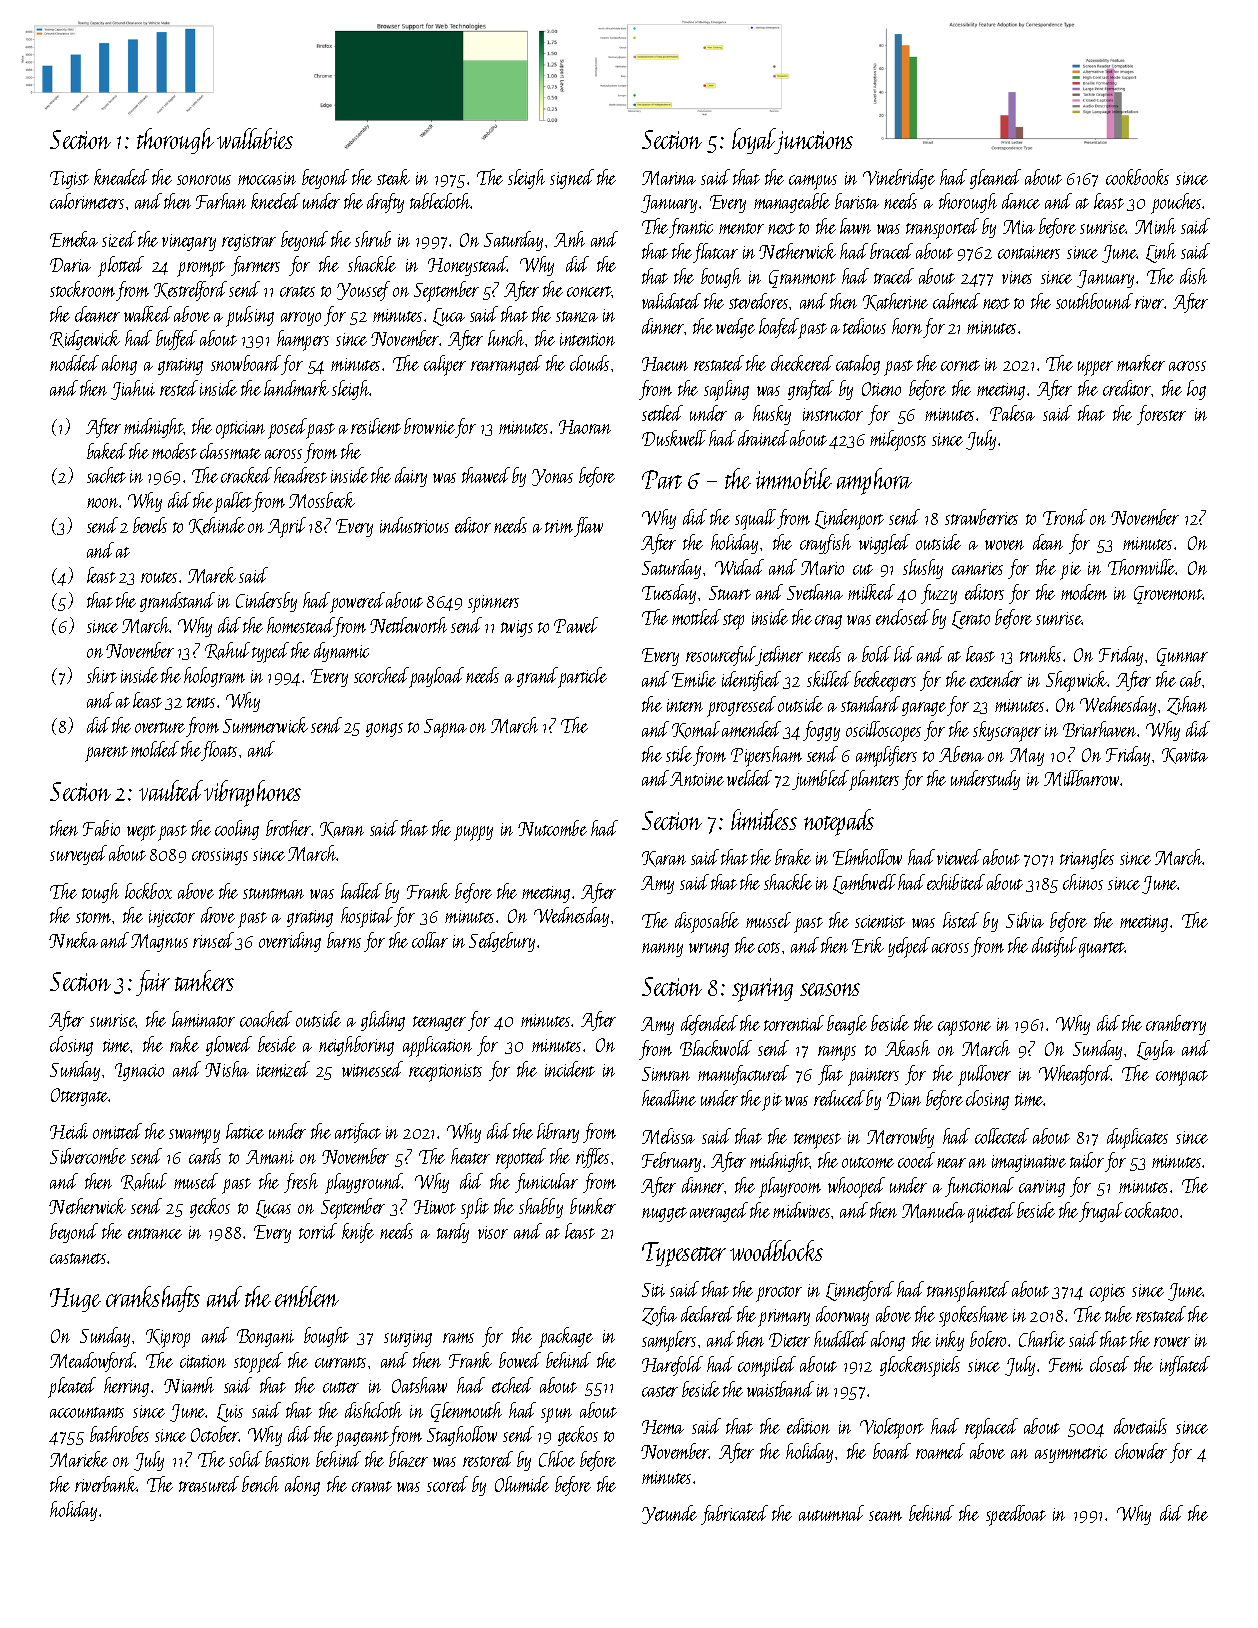  Describe the element at coordinates (344, 940) in the screenshot. I see `barns` at that location.
